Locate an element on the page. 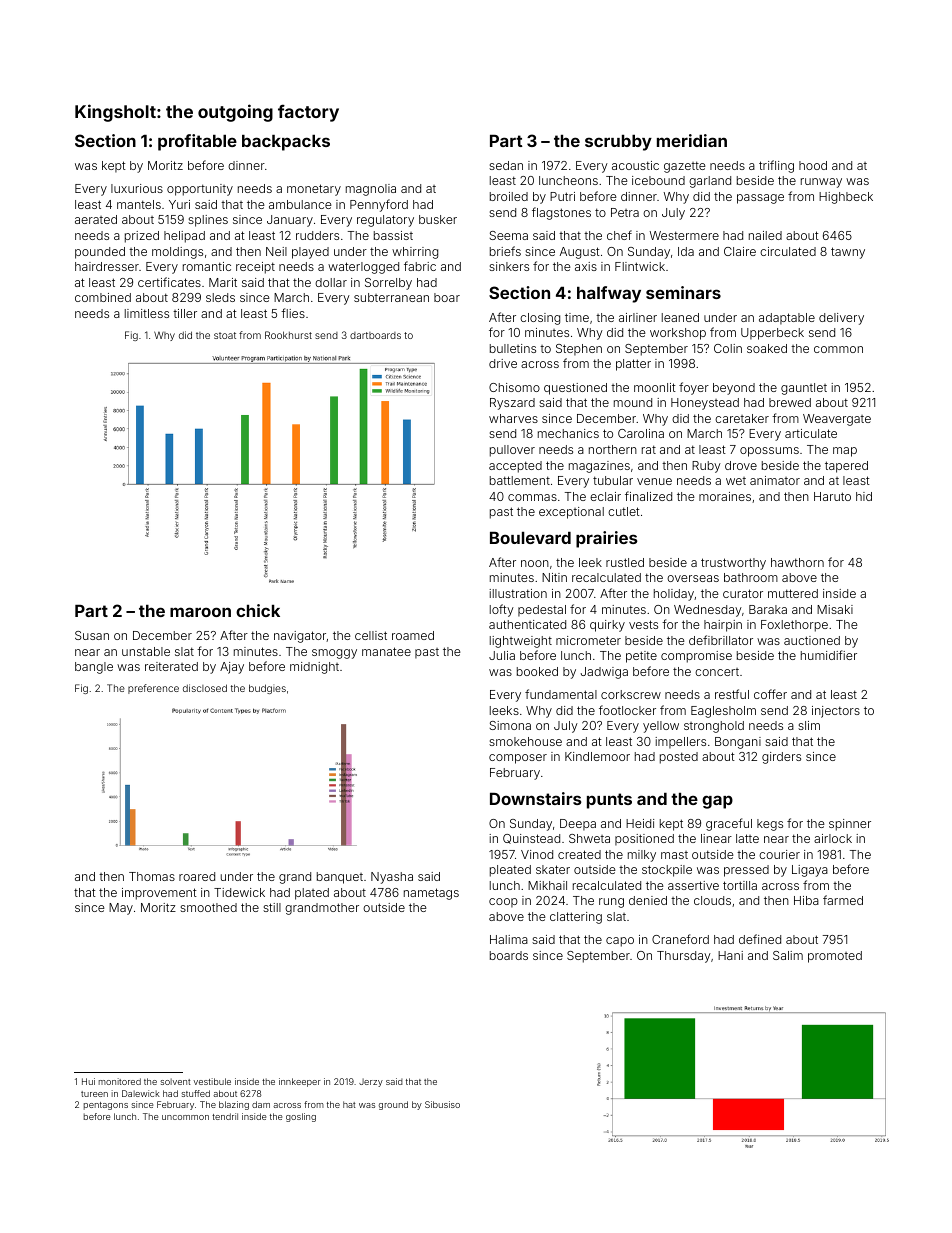  tapered is located at coordinates (846, 467).
